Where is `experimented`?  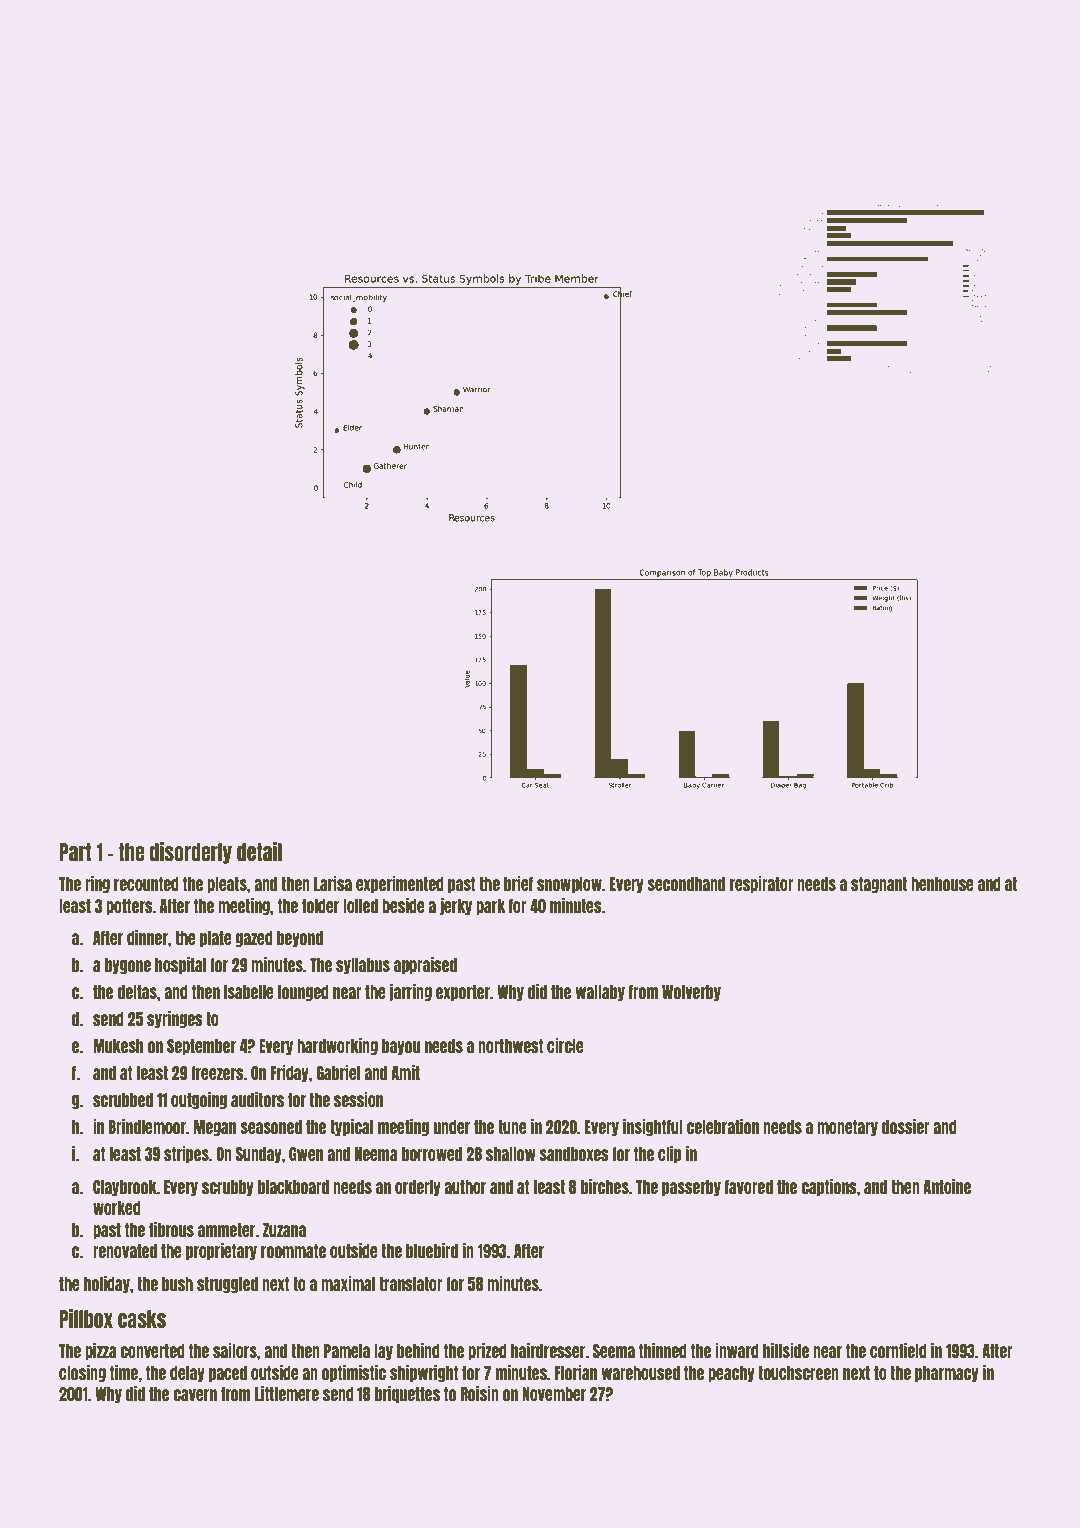
experimented is located at coordinates (400, 884).
